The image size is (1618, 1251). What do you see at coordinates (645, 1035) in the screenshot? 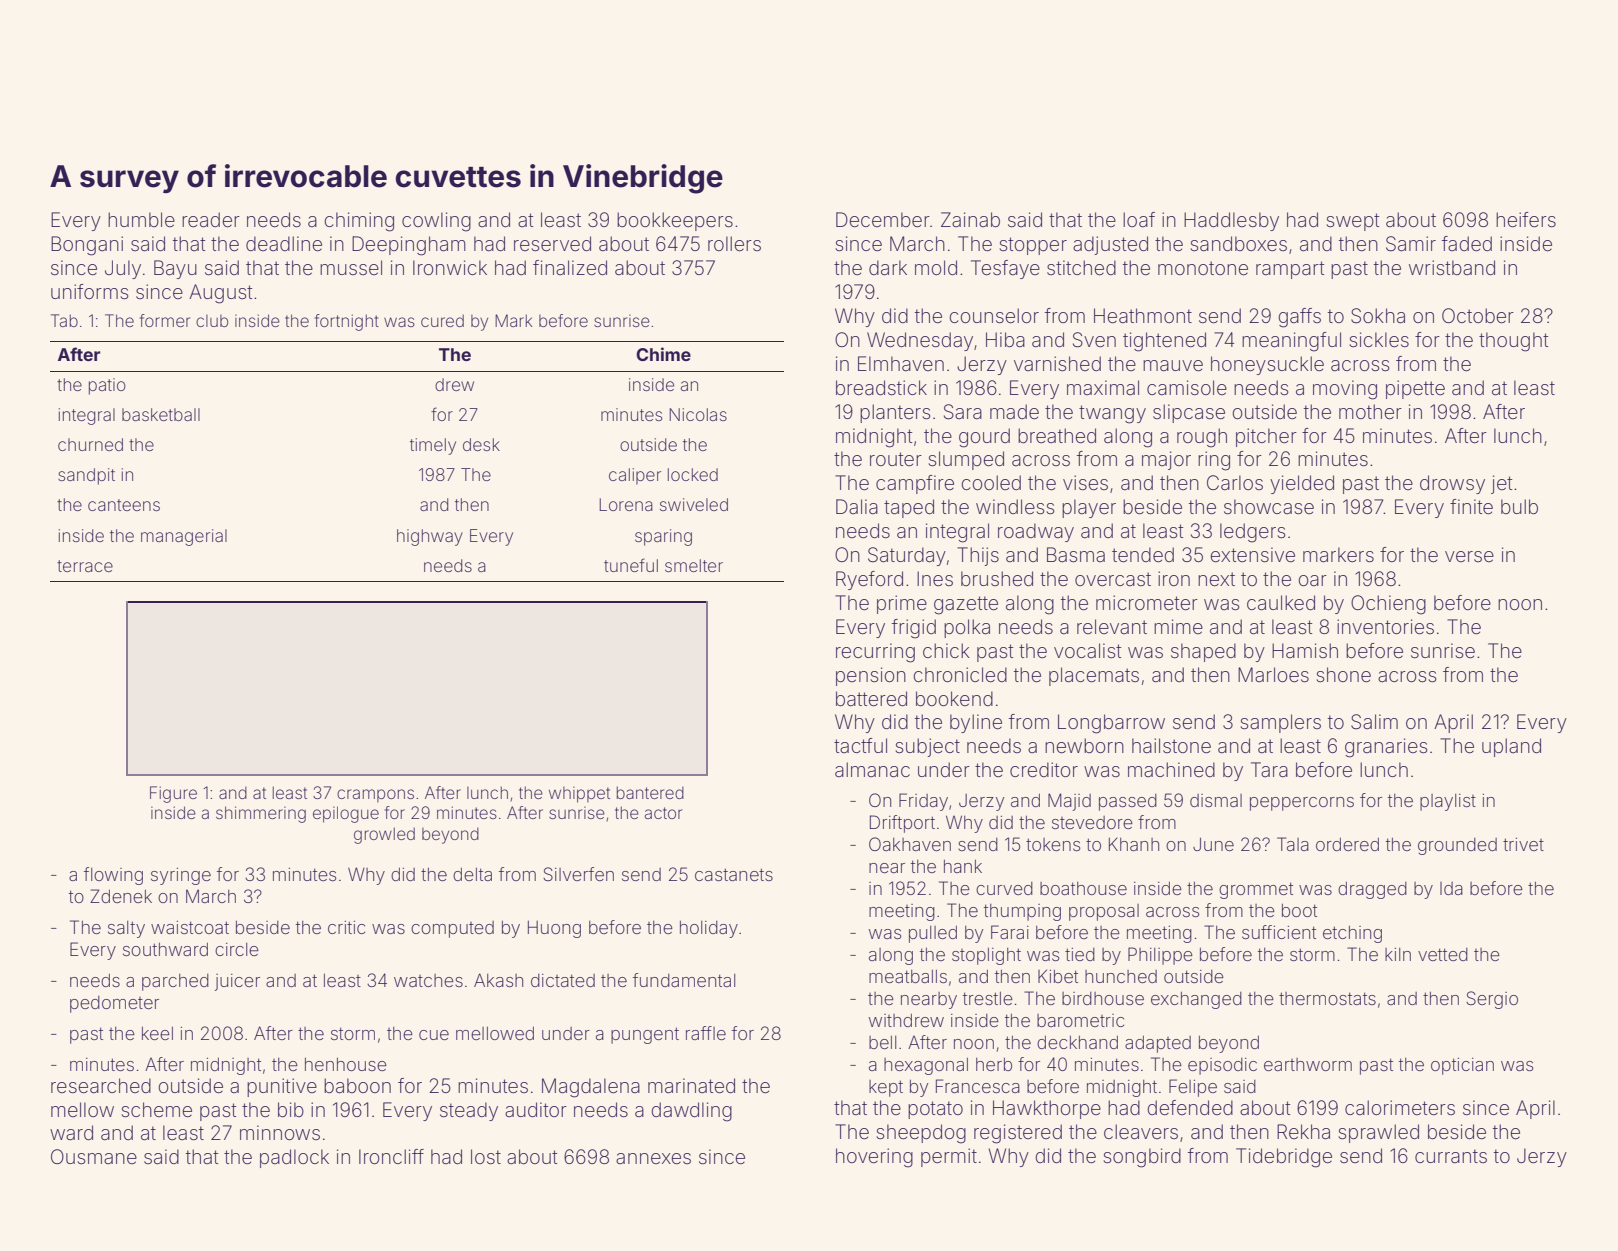
I see `pungent` at bounding box center [645, 1035].
